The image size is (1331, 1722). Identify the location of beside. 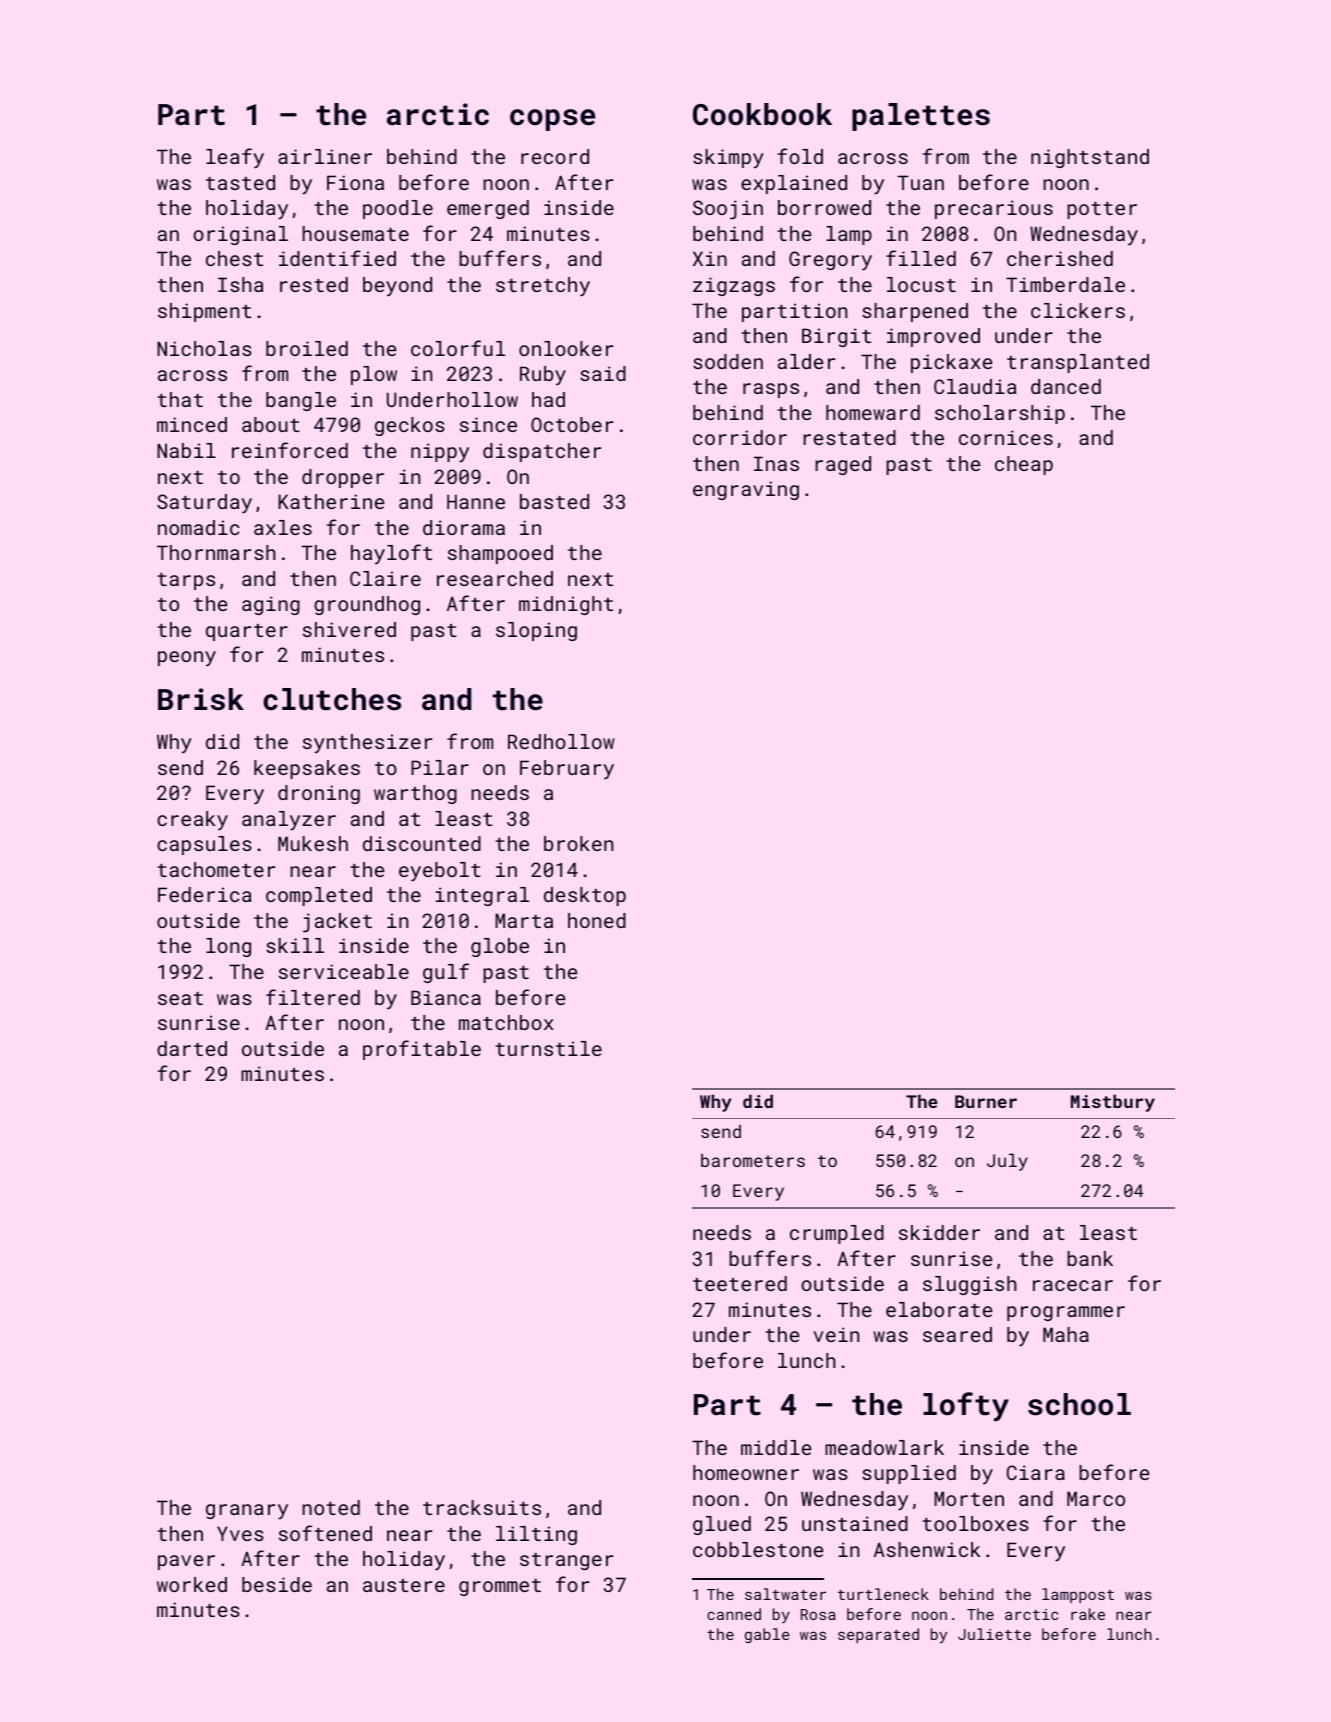
(277, 1584).
